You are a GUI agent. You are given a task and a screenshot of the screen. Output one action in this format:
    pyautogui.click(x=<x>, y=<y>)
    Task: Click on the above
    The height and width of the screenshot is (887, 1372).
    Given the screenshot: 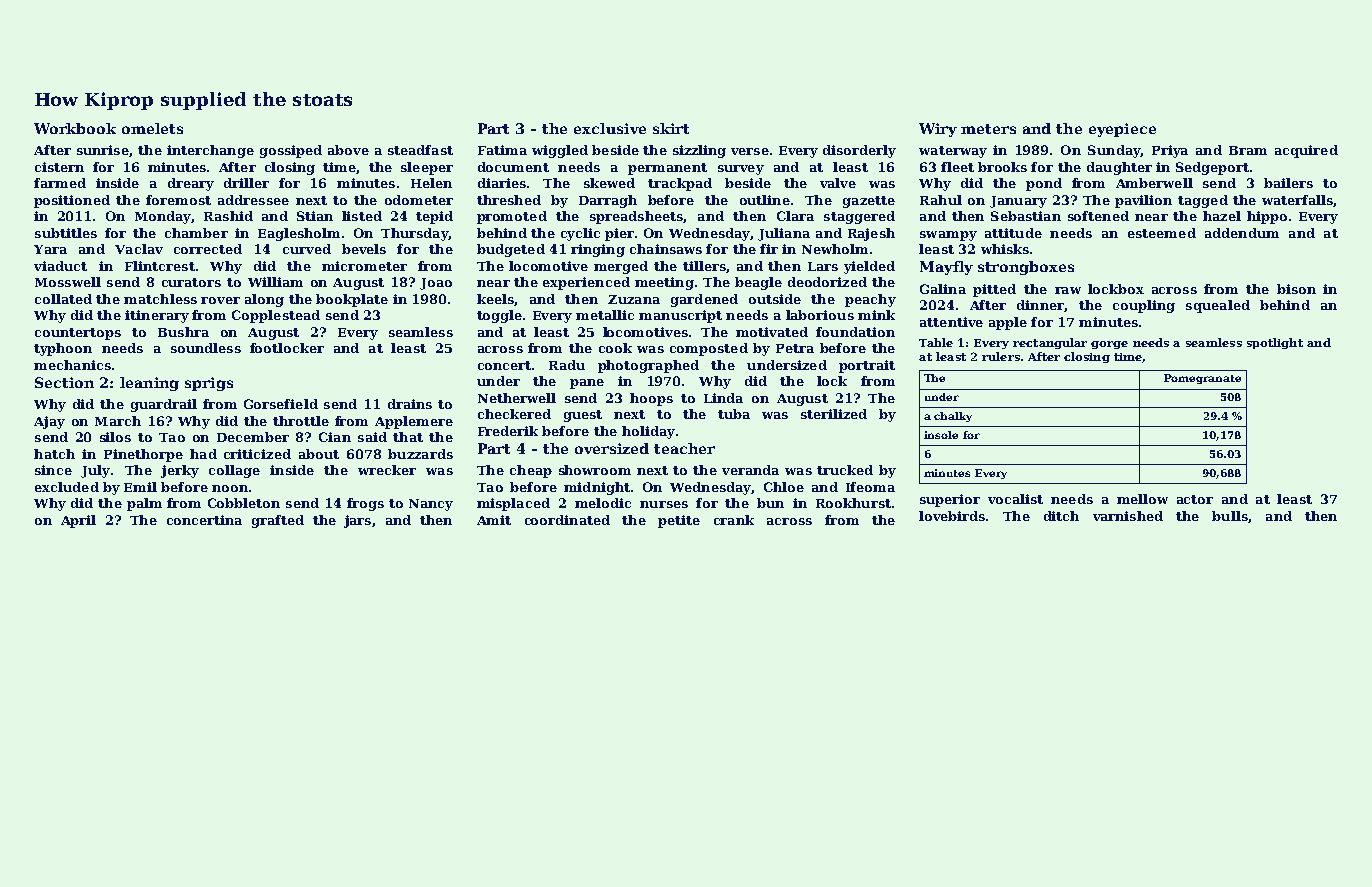 What is the action you would take?
    pyautogui.click(x=348, y=150)
